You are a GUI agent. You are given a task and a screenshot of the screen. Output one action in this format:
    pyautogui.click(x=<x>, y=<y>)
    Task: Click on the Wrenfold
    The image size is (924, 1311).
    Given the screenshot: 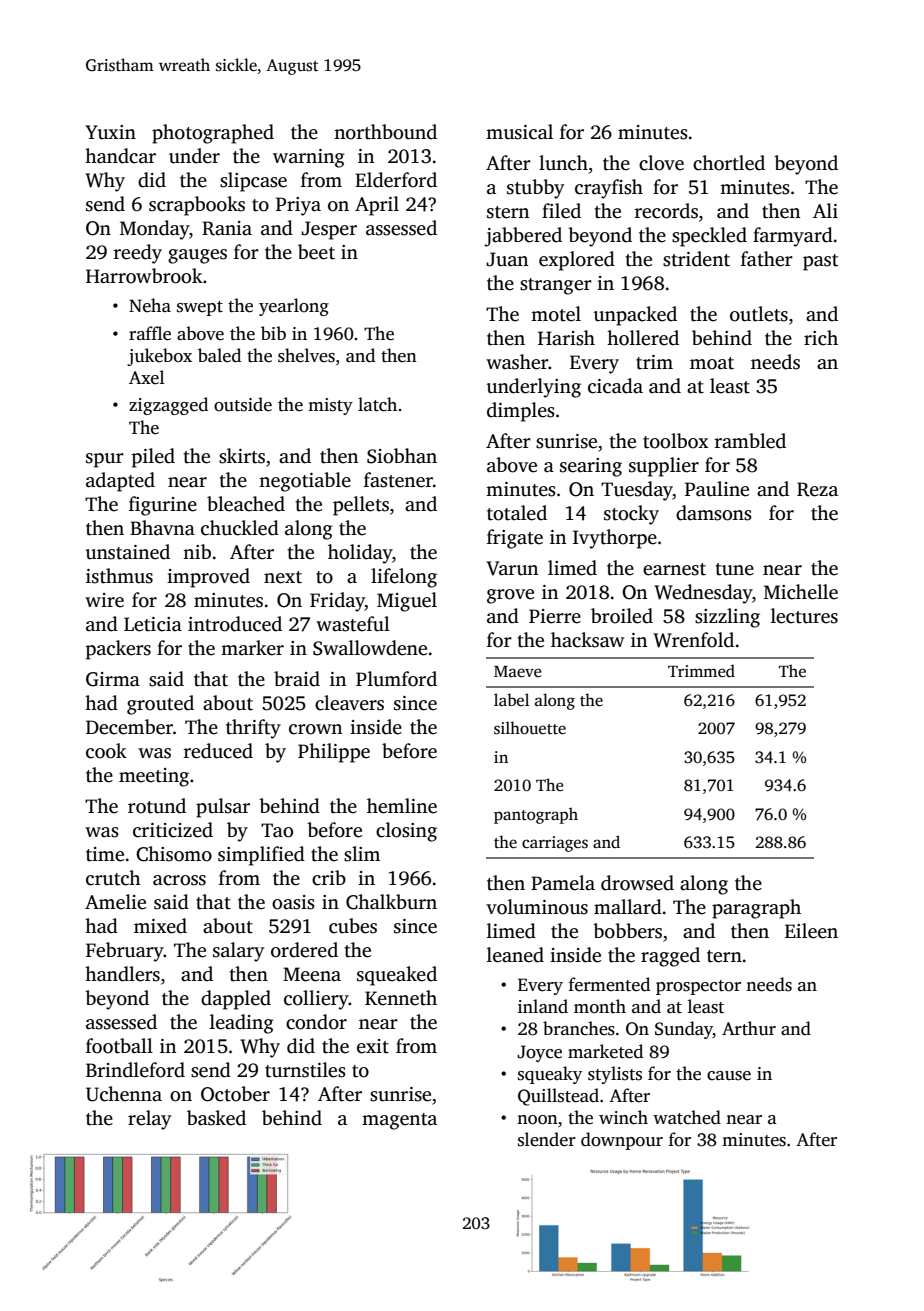 What is the action you would take?
    pyautogui.click(x=693, y=640)
